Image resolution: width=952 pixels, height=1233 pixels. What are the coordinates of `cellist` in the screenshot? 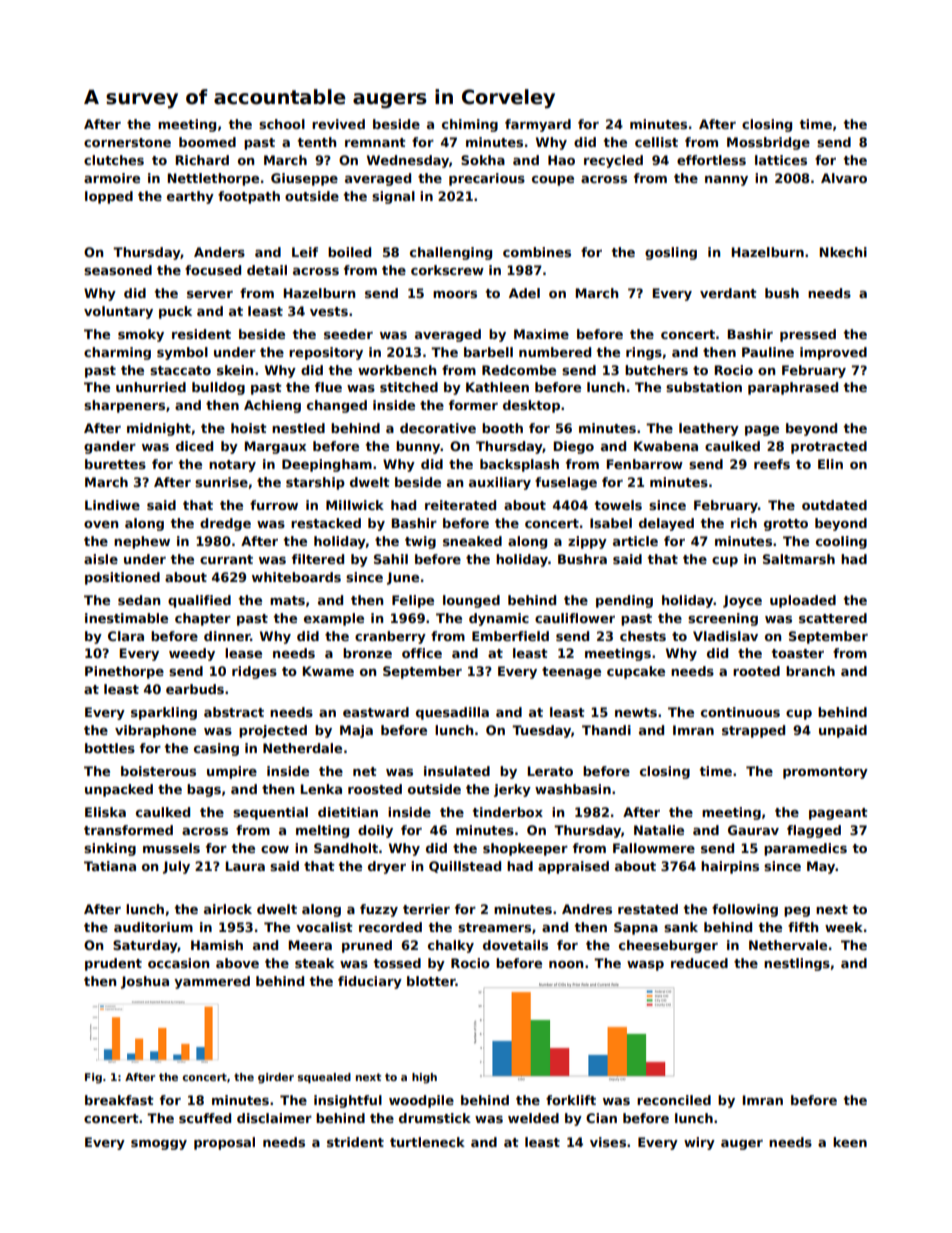 It's located at (656, 142).
